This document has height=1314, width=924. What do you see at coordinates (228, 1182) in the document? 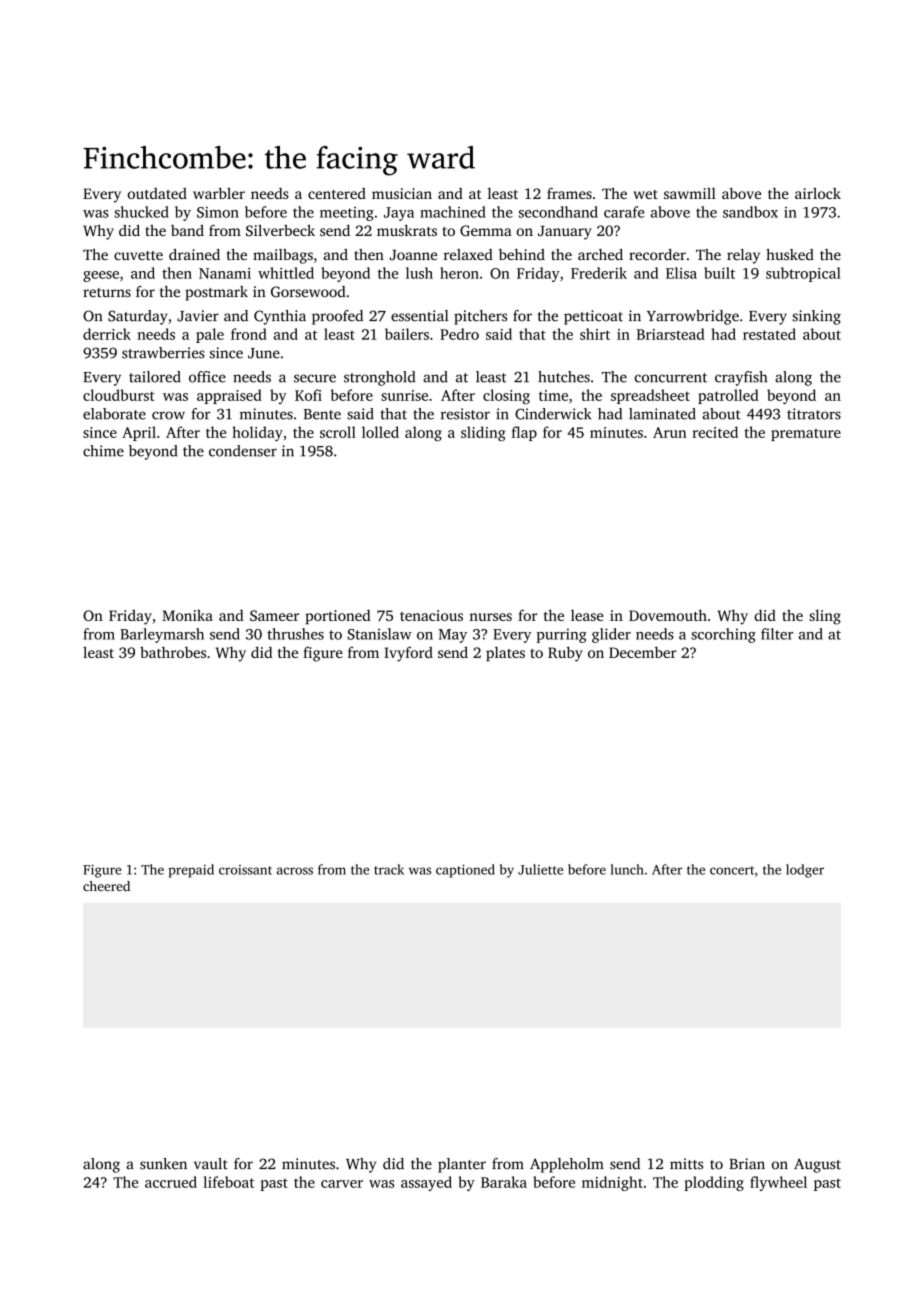
I see `lifeboat` at bounding box center [228, 1182].
